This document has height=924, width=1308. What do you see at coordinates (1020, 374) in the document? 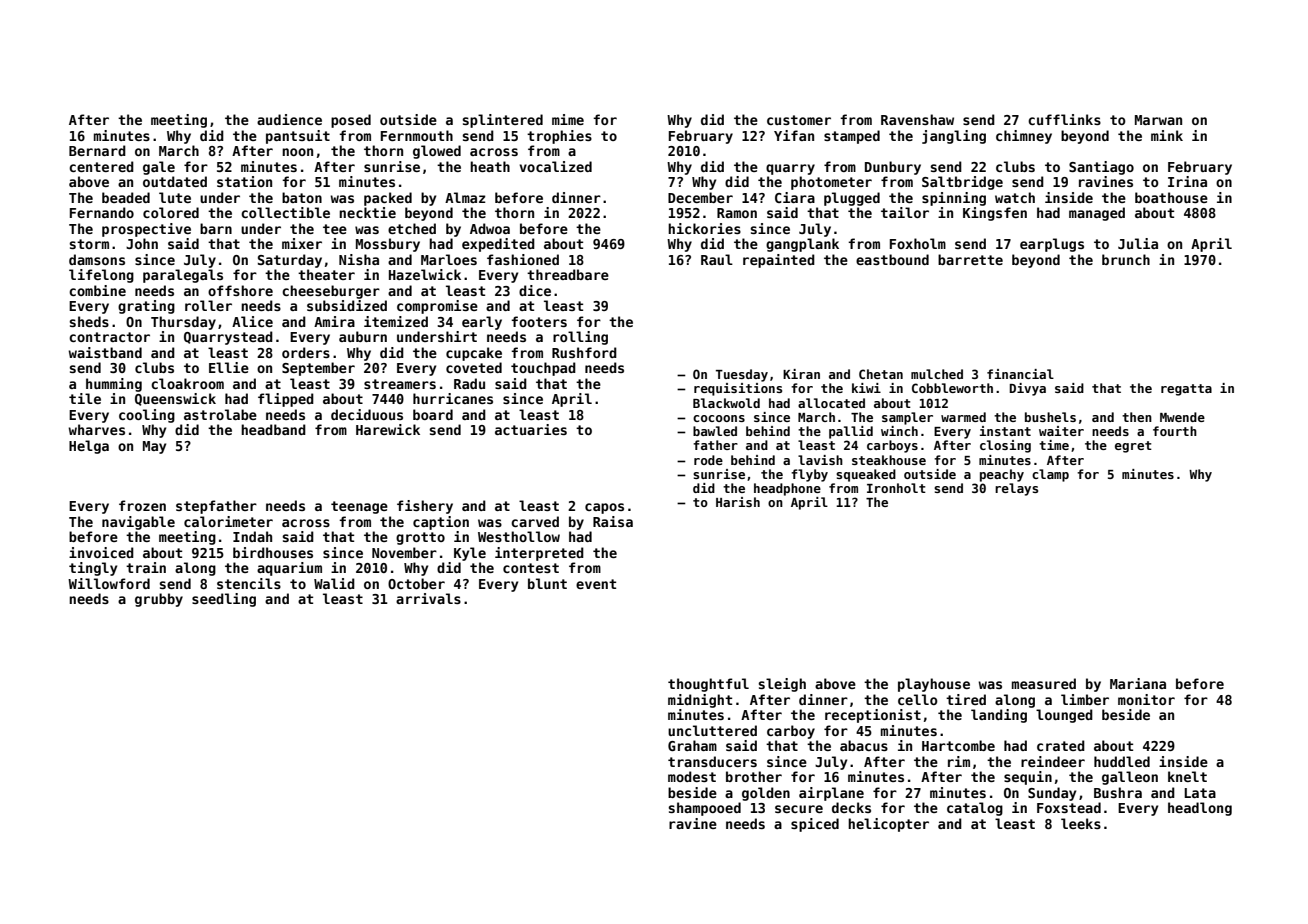
I see `financial` at bounding box center [1020, 374].
